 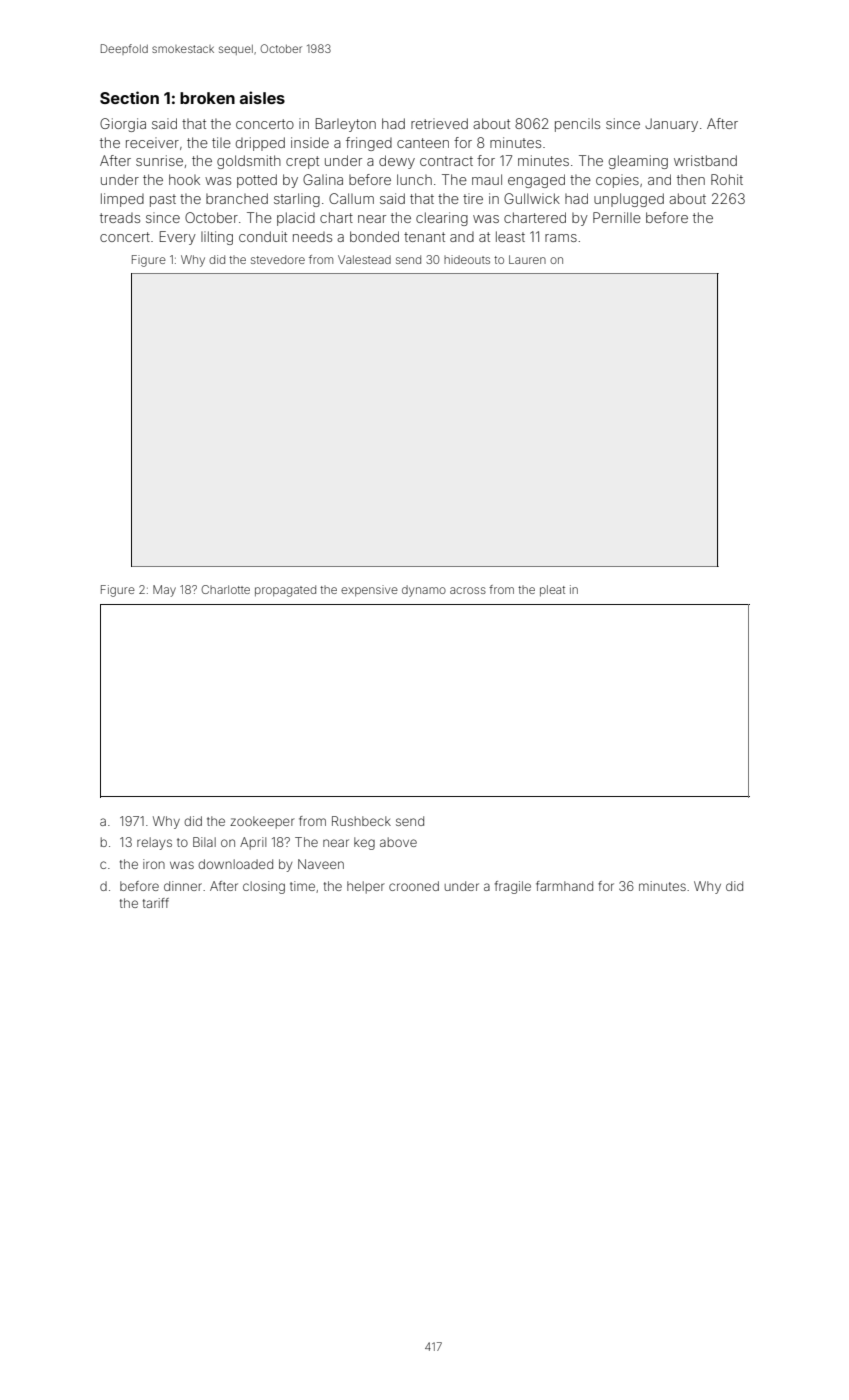 What do you see at coordinates (366, 887) in the screenshot?
I see `helper` at bounding box center [366, 887].
